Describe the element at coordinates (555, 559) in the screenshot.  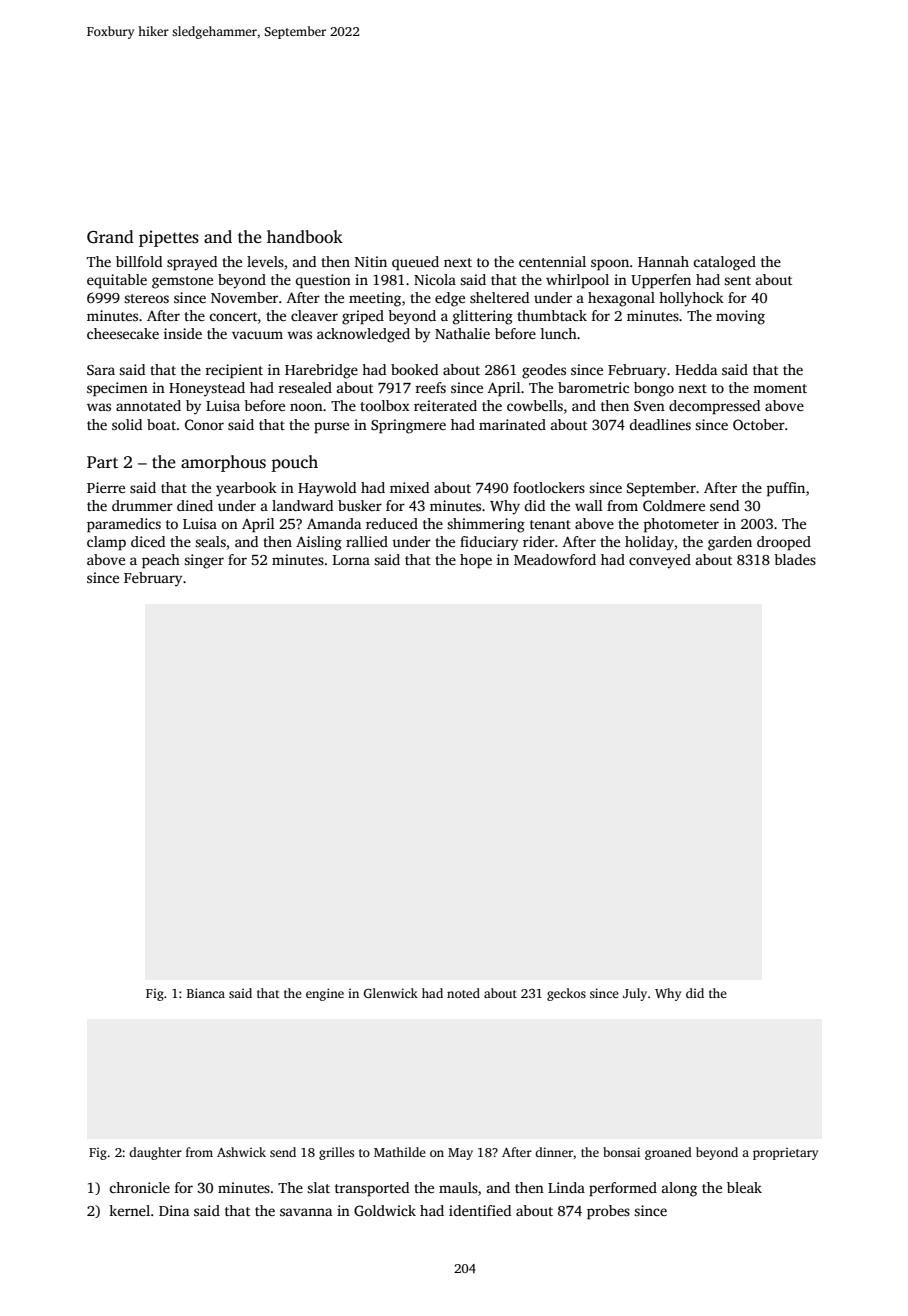
I see `Meadowford` at that location.
